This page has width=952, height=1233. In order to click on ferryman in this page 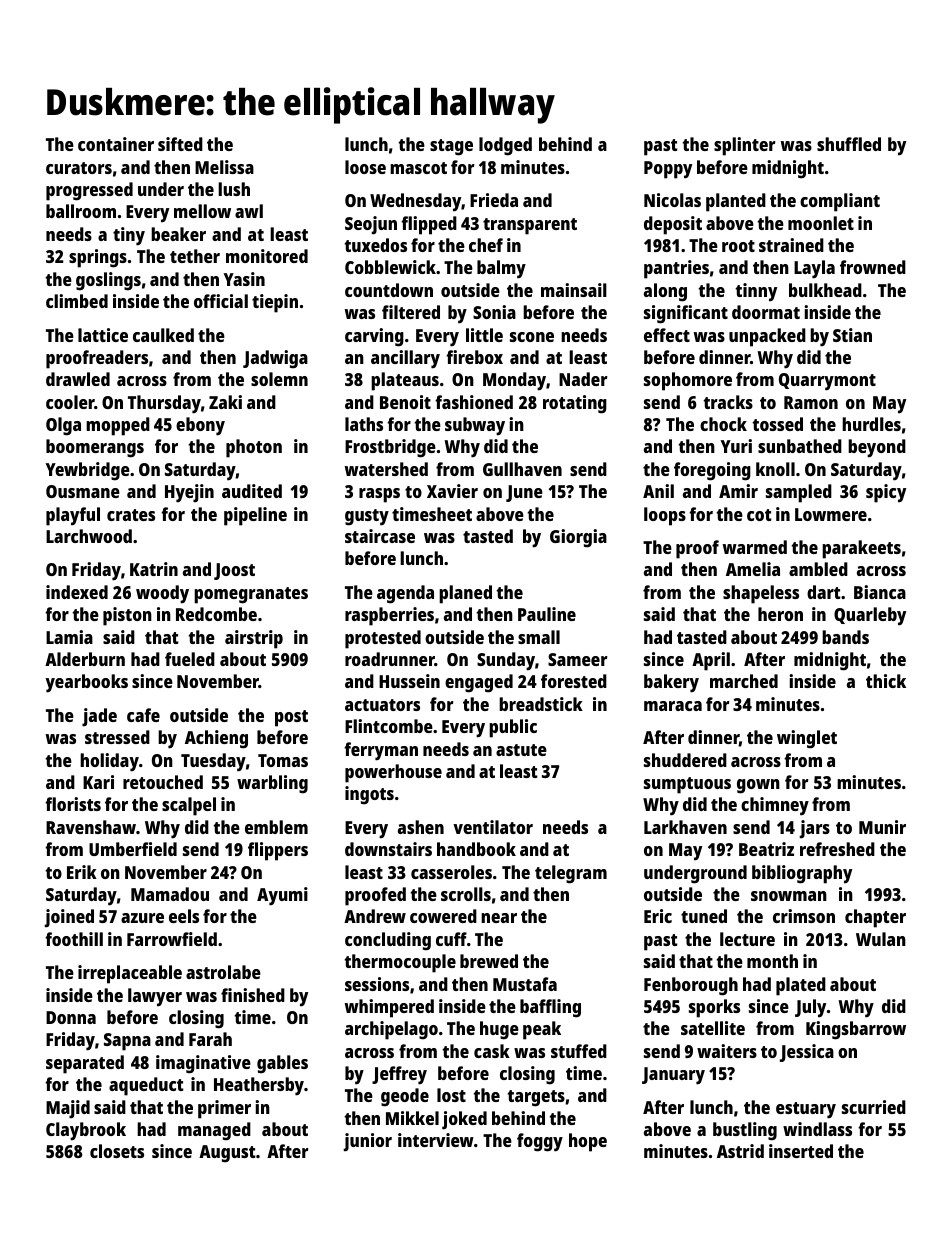, I will do `click(381, 751)`.
